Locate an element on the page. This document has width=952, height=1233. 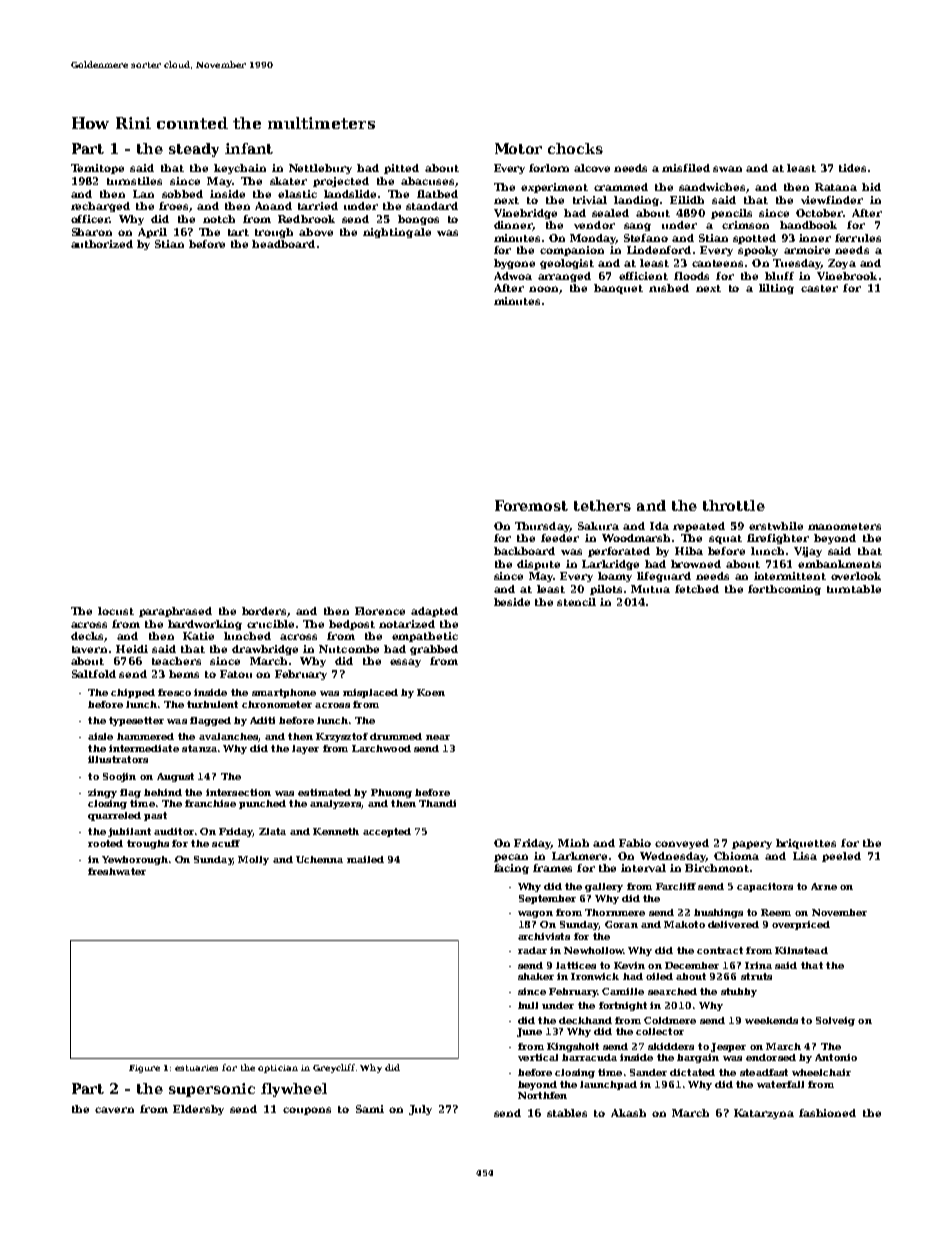
Motor is located at coordinates (518, 148).
